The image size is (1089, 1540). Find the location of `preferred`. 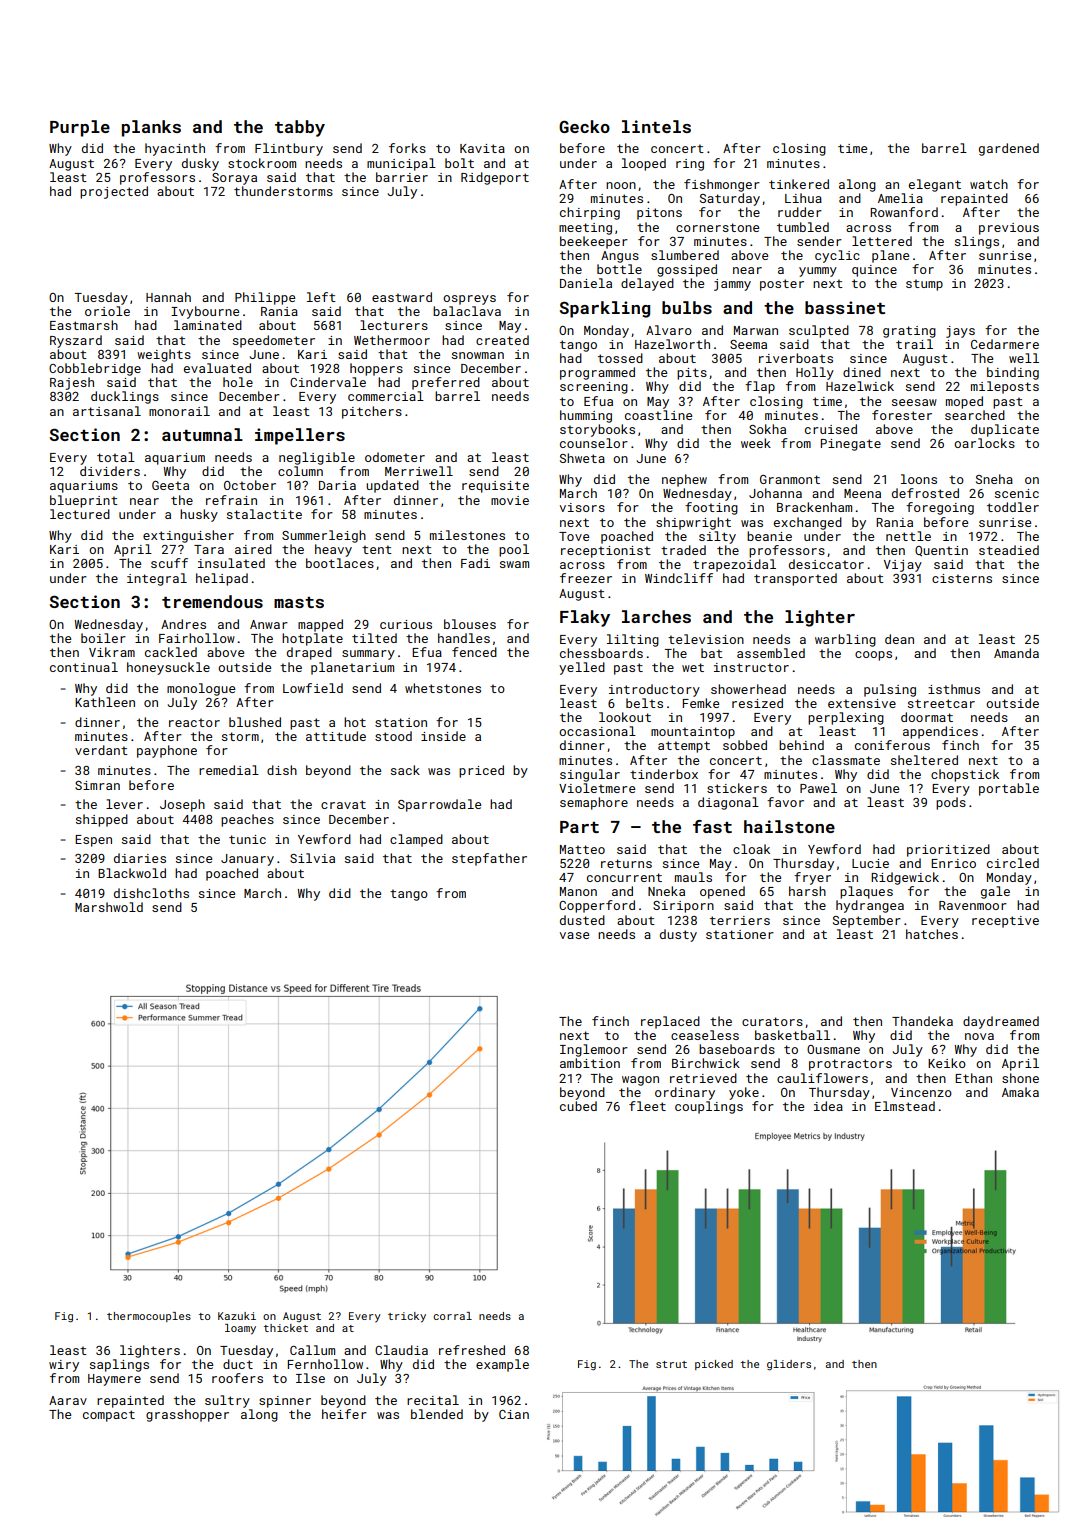

preferred is located at coordinates (446, 383).
